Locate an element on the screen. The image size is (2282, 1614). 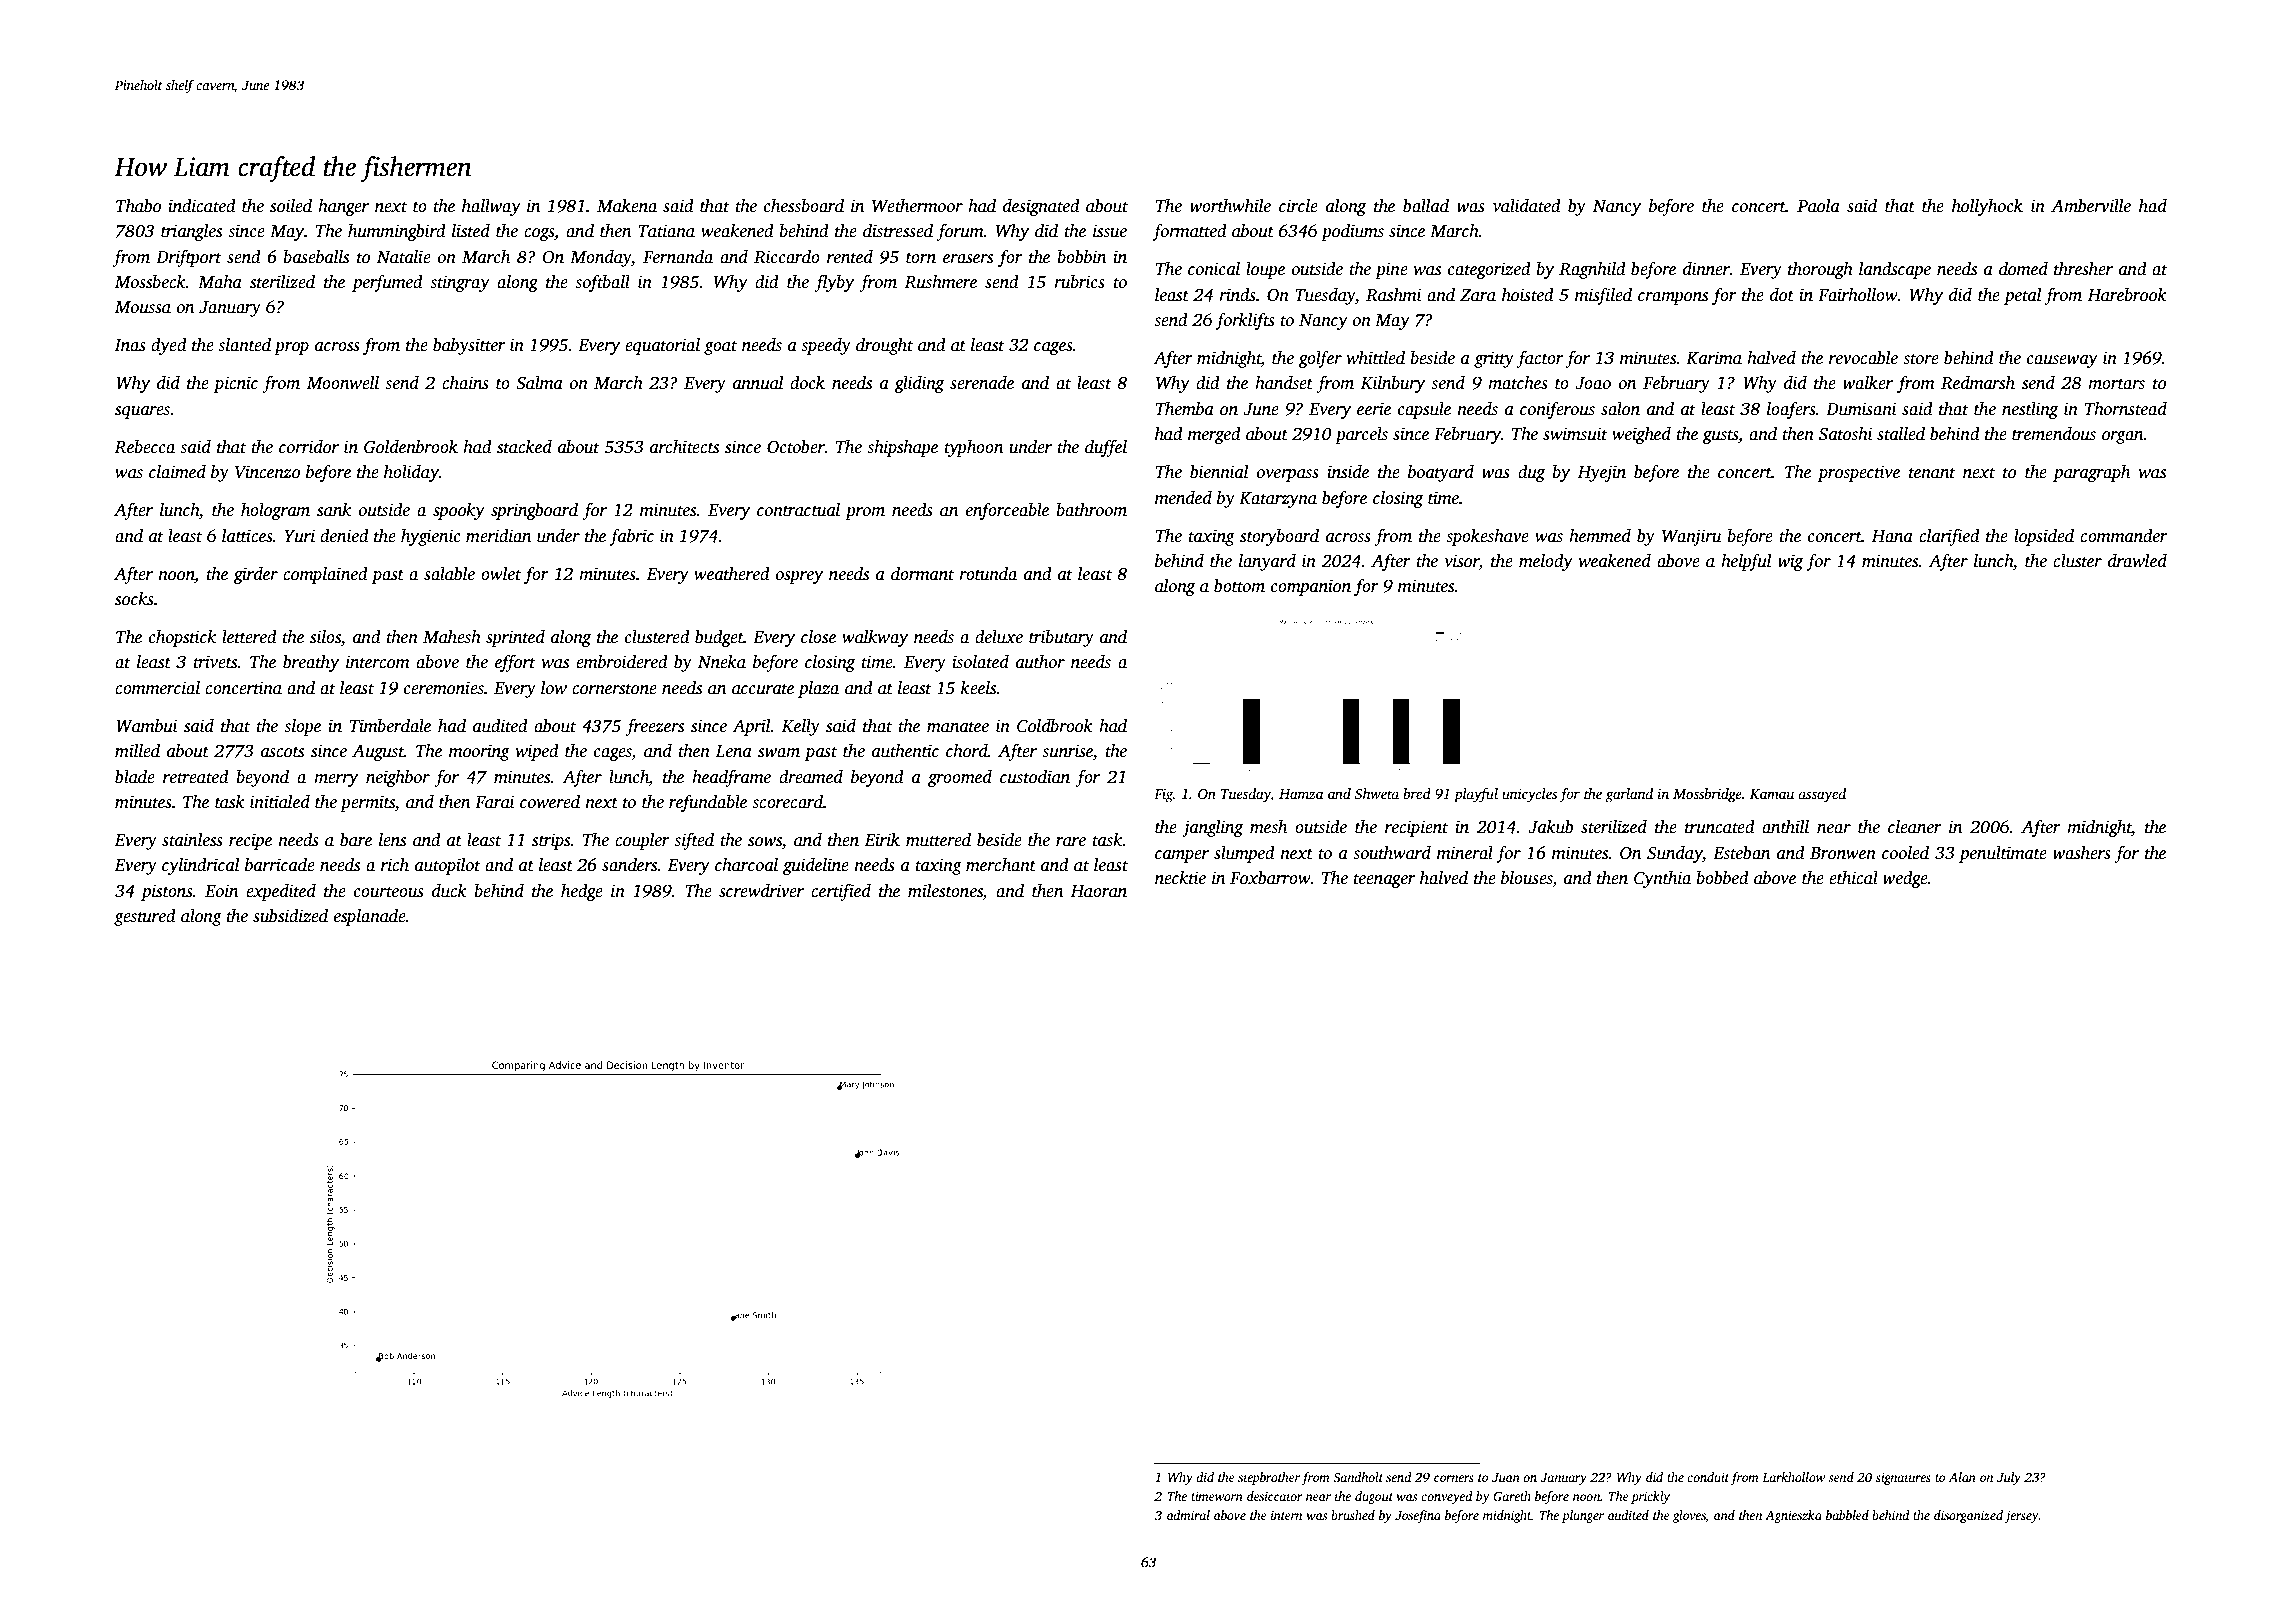
teenager is located at coordinates (1384, 880).
